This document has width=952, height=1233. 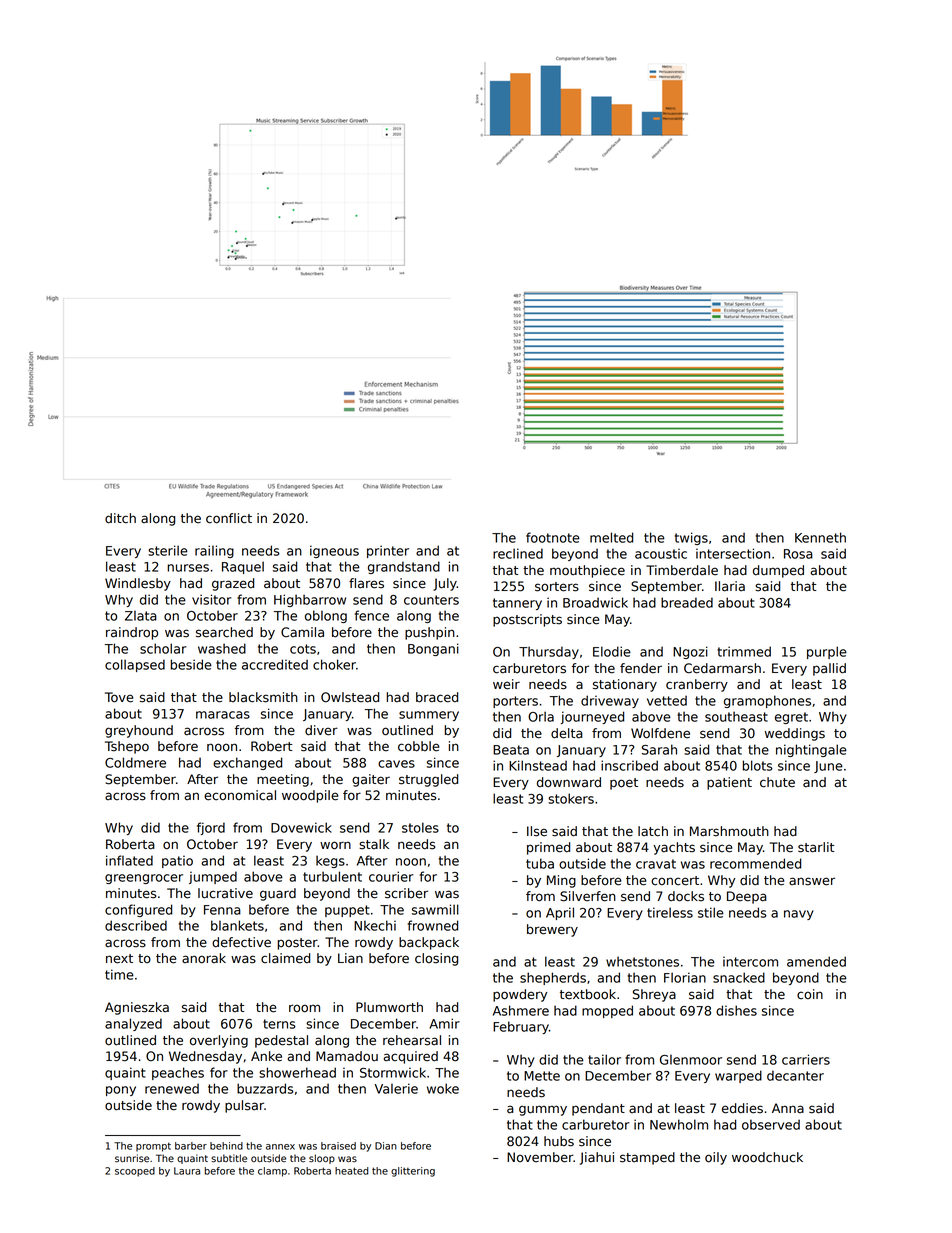 I want to click on accredited, so click(x=275, y=664).
